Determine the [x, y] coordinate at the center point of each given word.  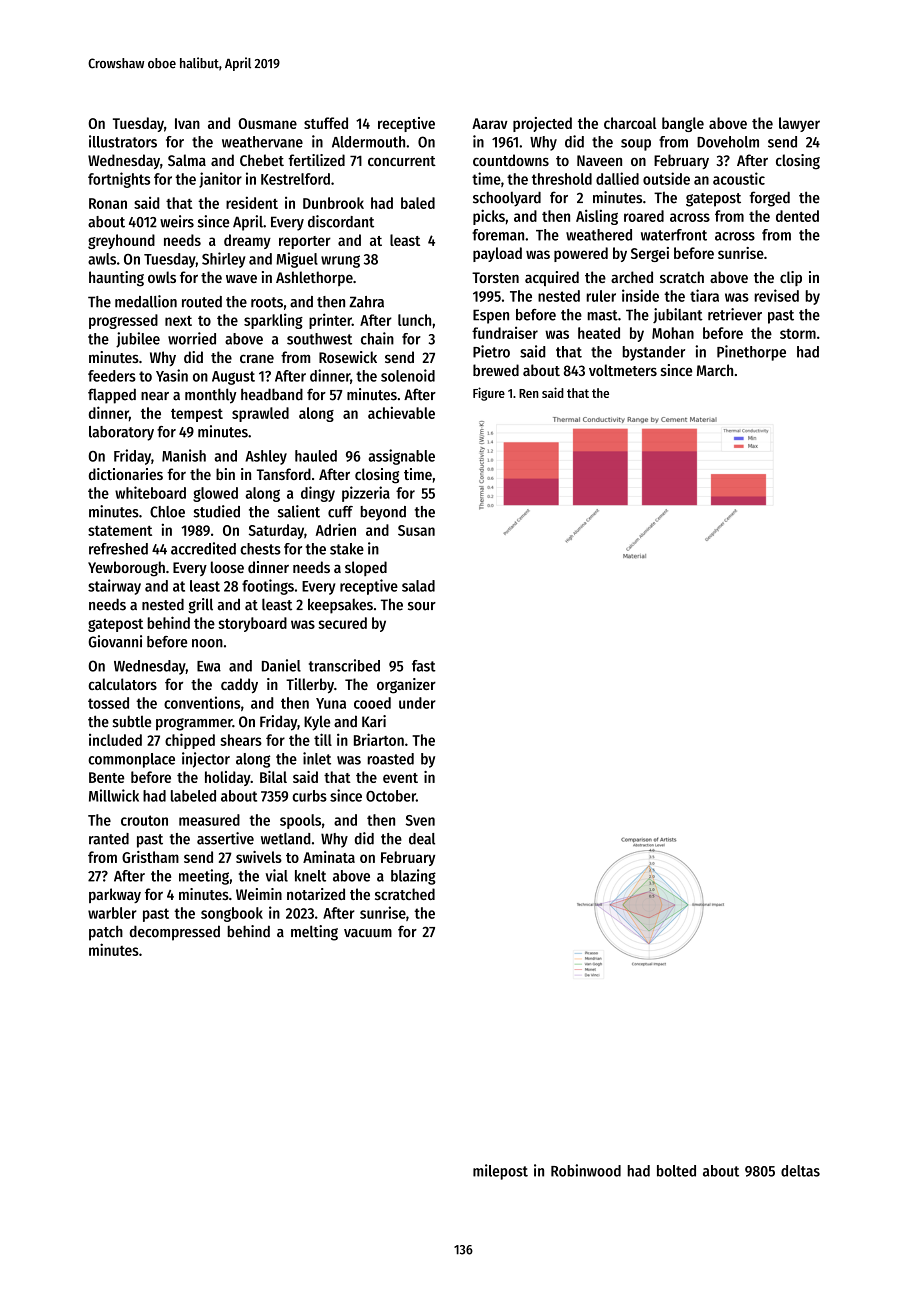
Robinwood [586, 1170]
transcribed [344, 665]
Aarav [490, 123]
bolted [676, 1171]
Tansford [284, 474]
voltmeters [623, 370]
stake [347, 549]
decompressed [175, 933]
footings [268, 587]
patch [106, 933]
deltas [800, 1171]
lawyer [799, 124]
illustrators [123, 141]
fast [424, 666]
